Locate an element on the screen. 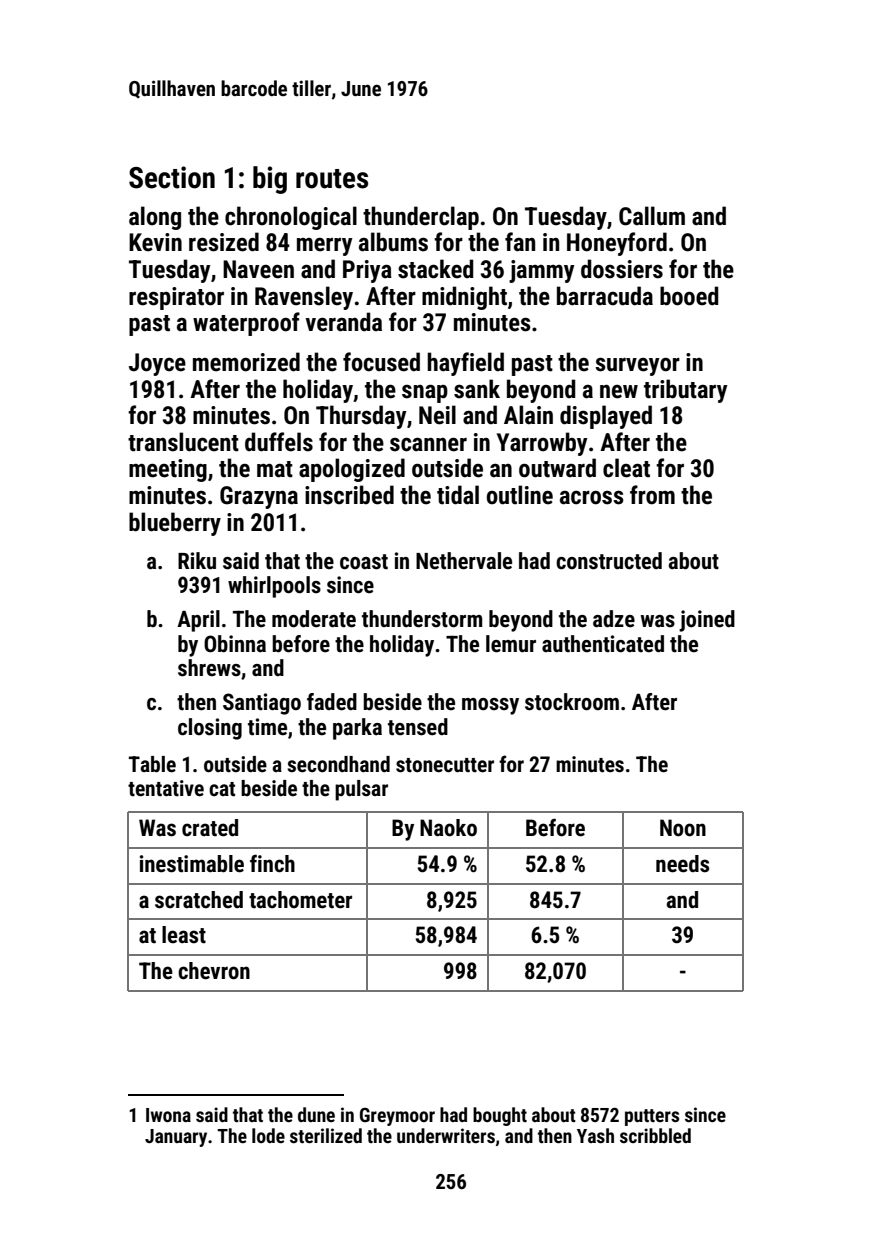 This screenshot has height=1236, width=871. closing is located at coordinates (210, 729).
